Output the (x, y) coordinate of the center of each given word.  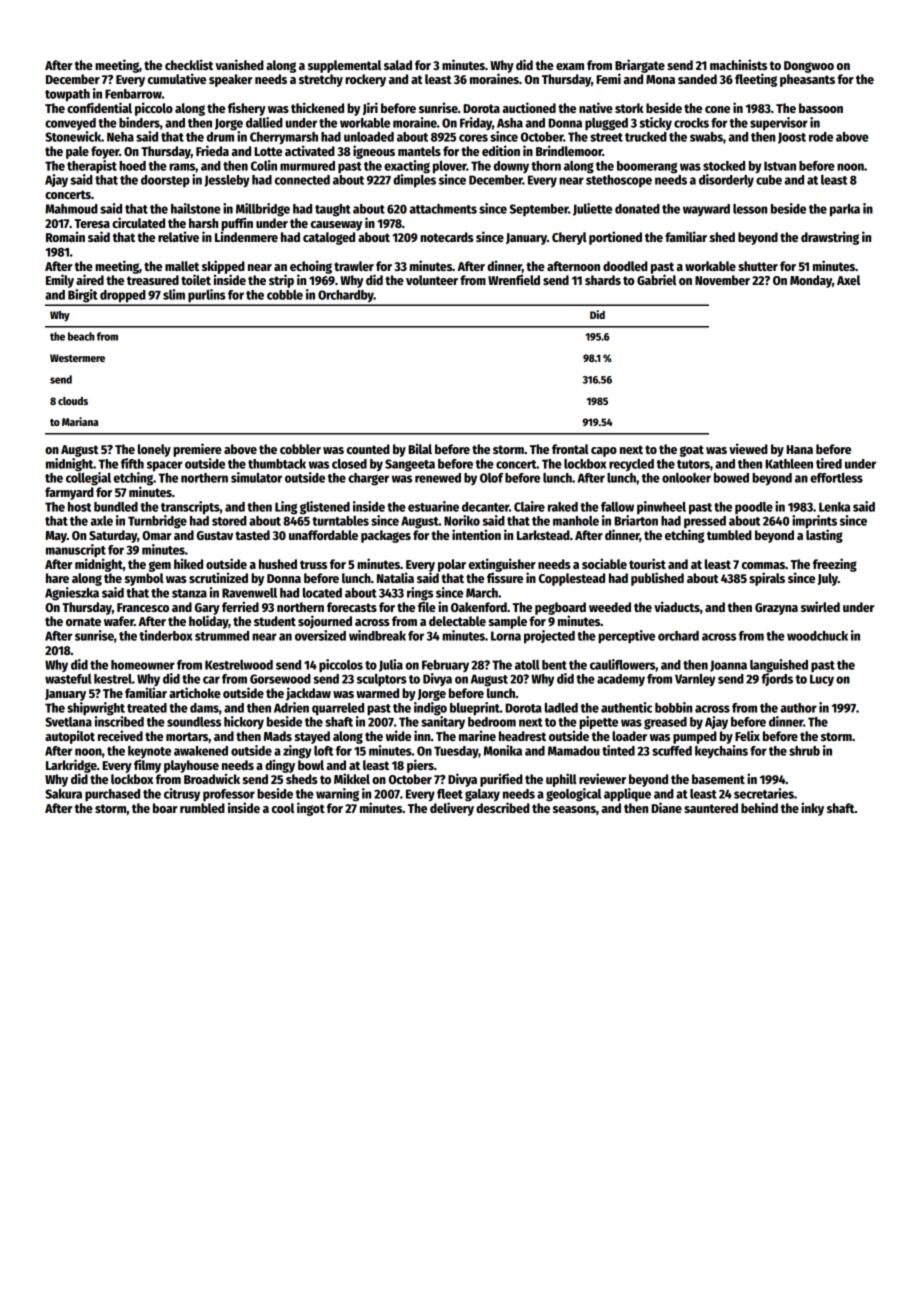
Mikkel (352, 778)
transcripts (190, 508)
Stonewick (73, 136)
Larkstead (543, 535)
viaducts (677, 606)
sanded (697, 79)
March (482, 593)
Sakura (63, 794)
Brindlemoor (569, 150)
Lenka (834, 507)
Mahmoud (71, 209)
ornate (83, 621)
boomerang (647, 167)
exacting (407, 167)
